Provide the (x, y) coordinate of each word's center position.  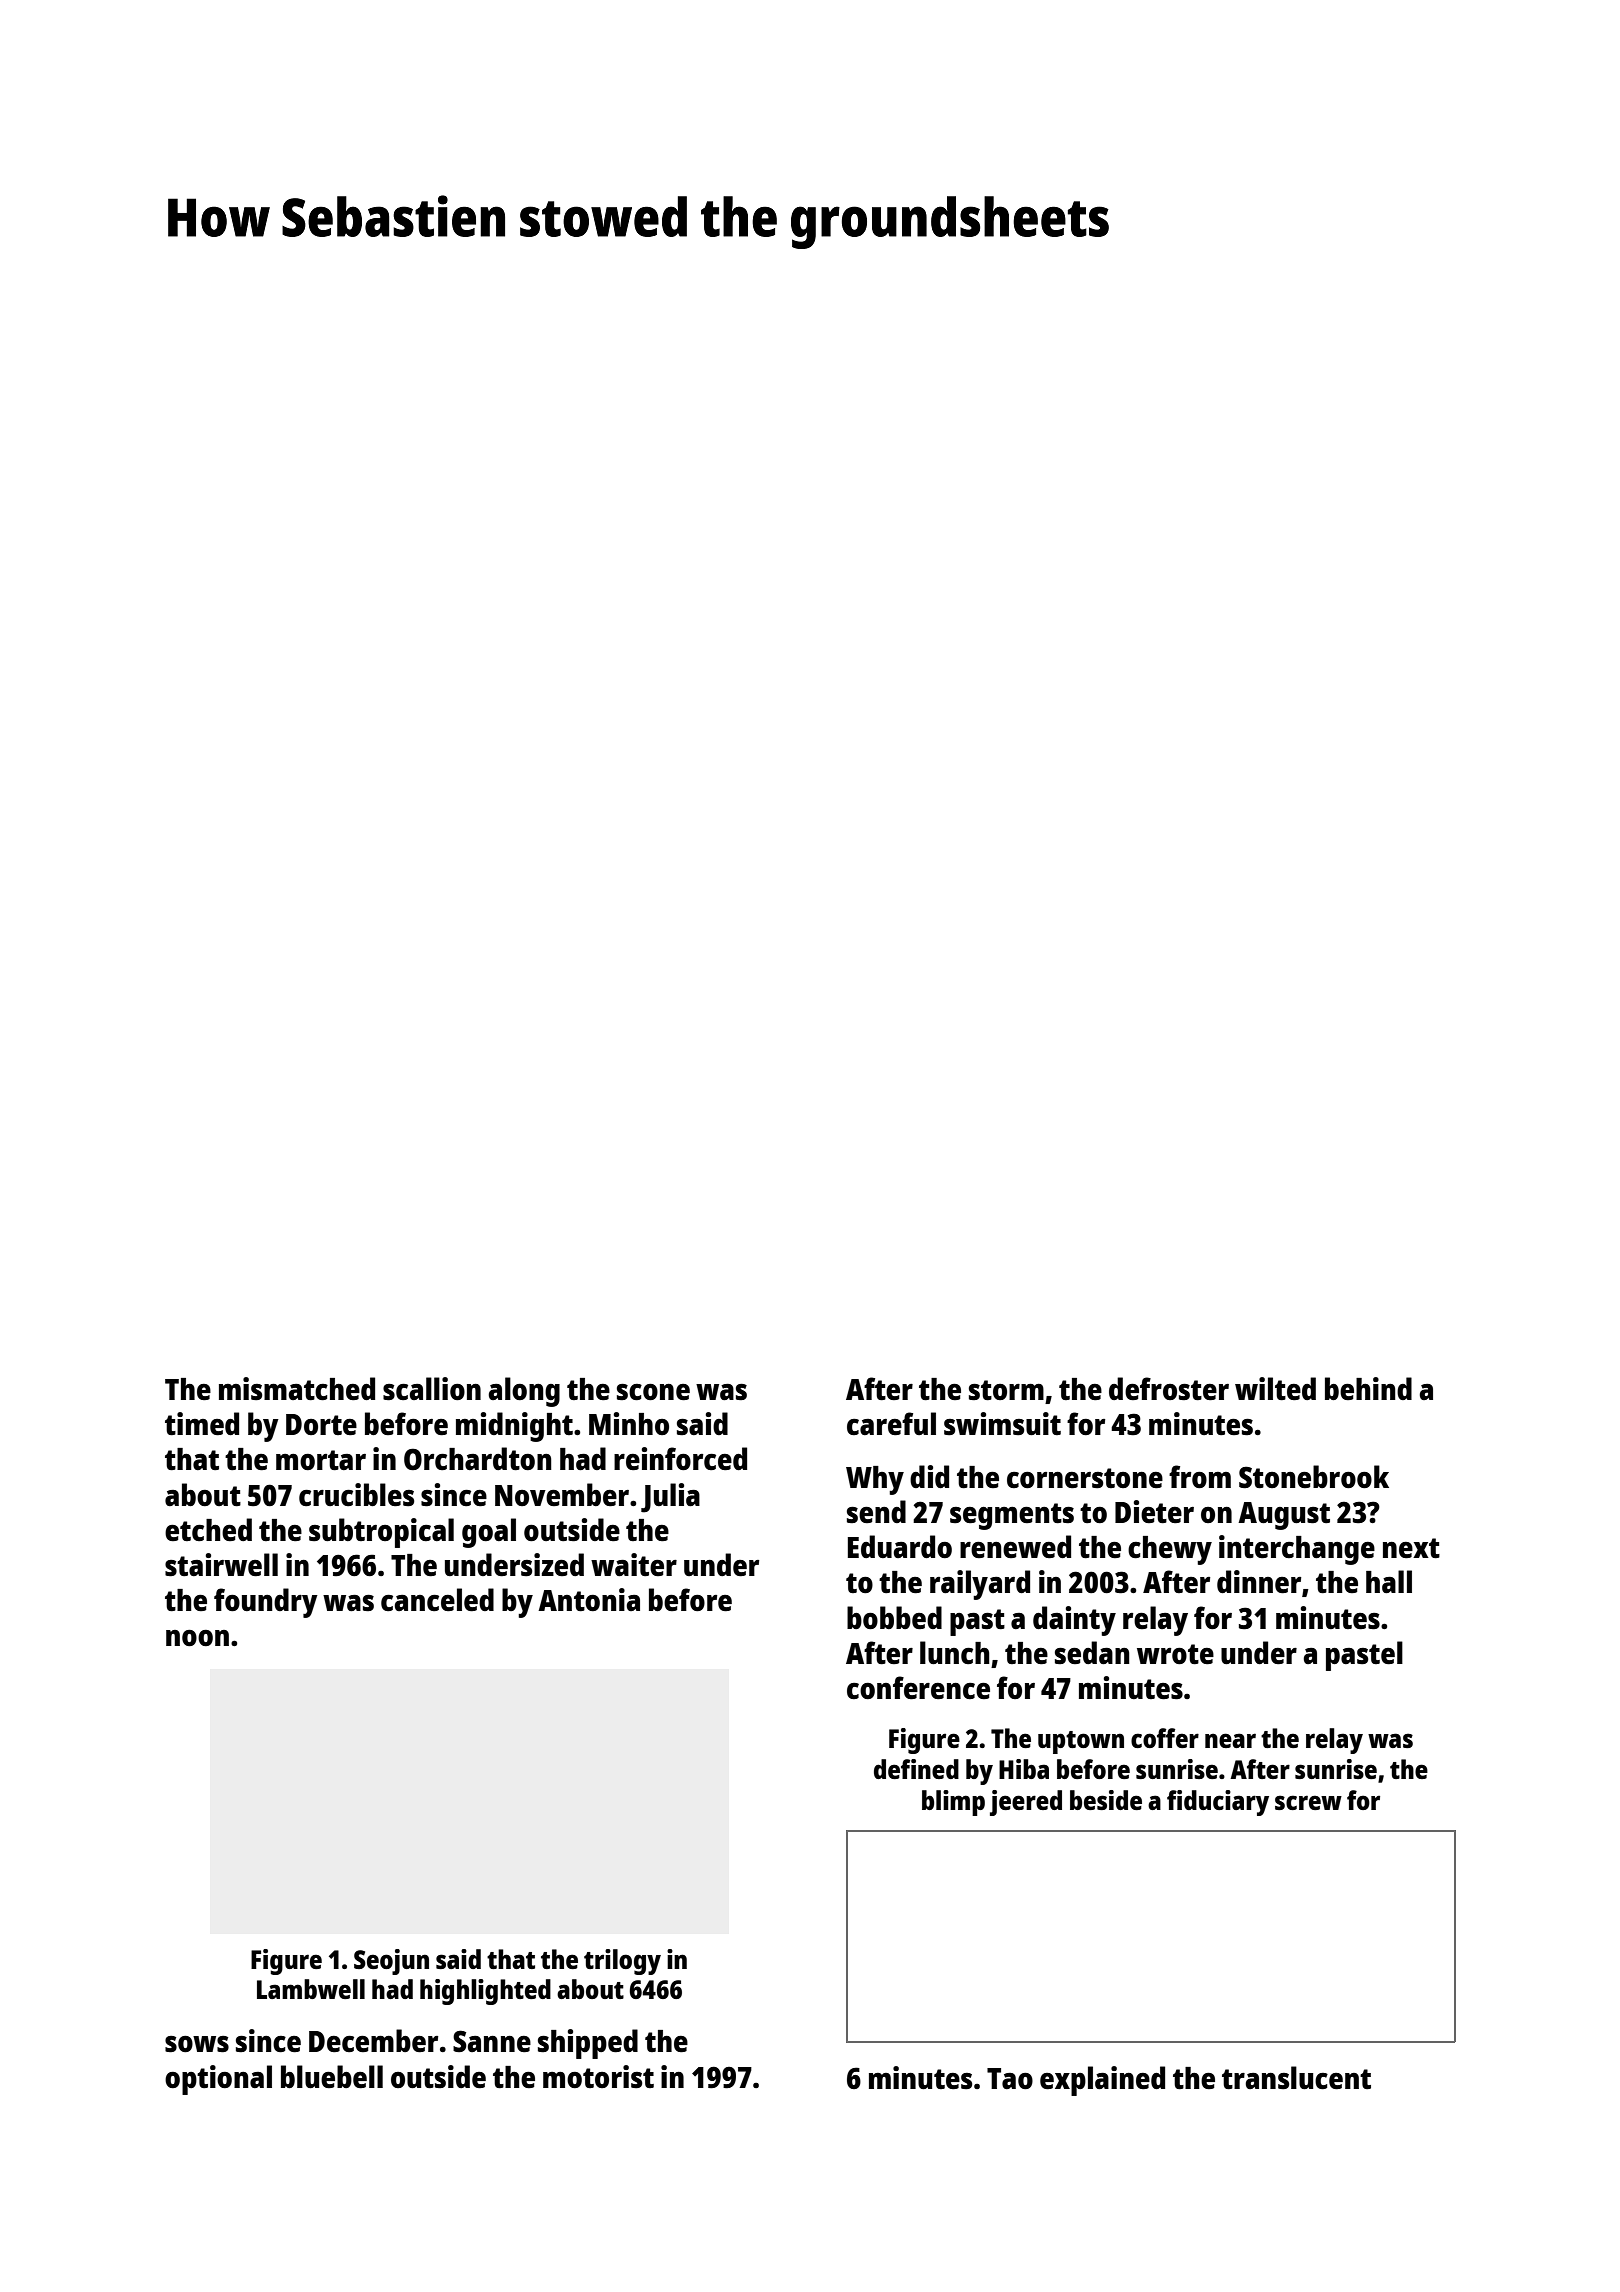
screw (1308, 1802)
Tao (1010, 2078)
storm (1006, 1390)
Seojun (391, 1962)
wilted (1275, 1388)
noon (197, 1638)
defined (916, 1769)
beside (1106, 1800)
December (373, 2041)
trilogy (622, 1962)
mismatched (297, 1389)
